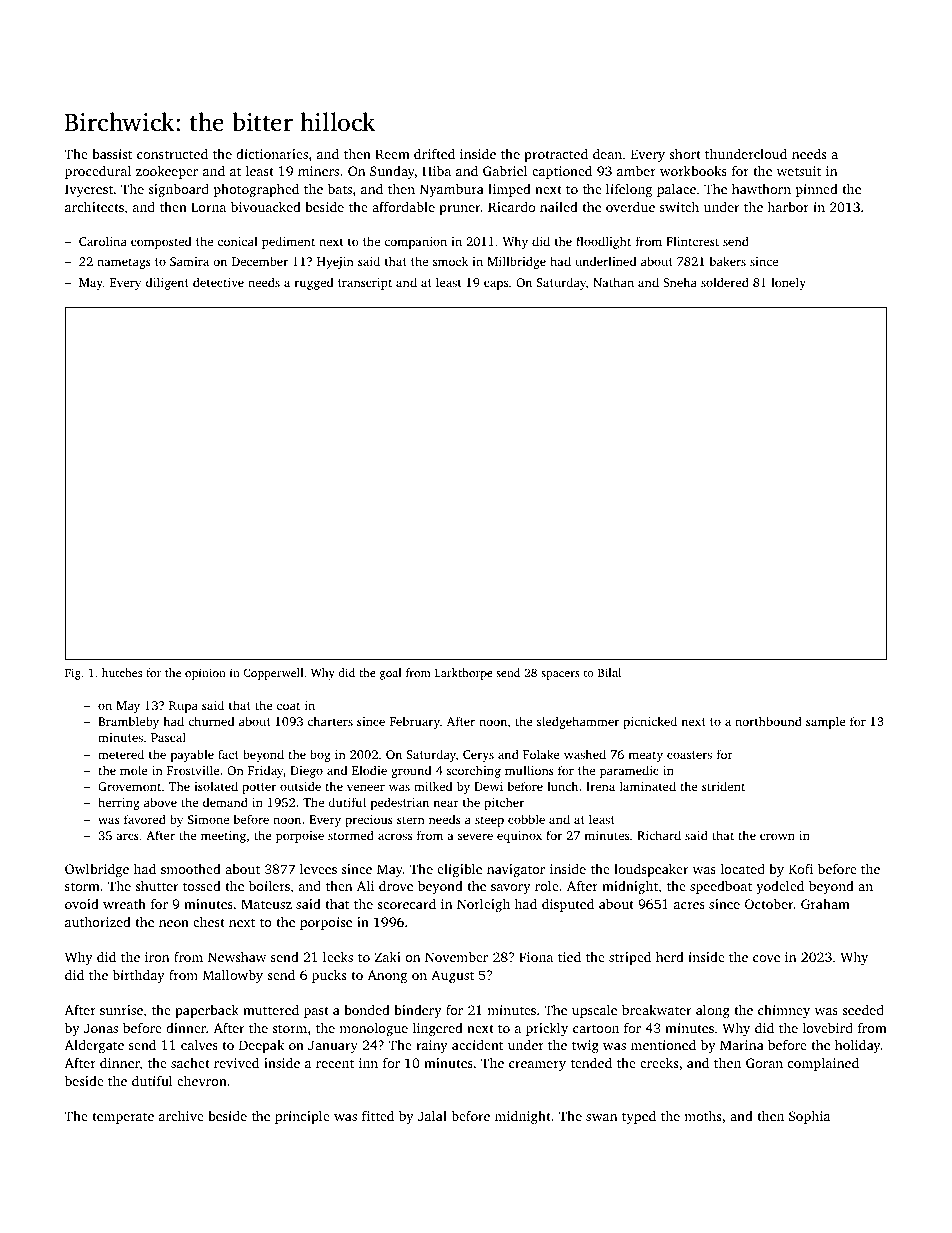 This page has height=1233, width=952. What do you see at coordinates (788, 283) in the page?
I see `lonely` at bounding box center [788, 283].
